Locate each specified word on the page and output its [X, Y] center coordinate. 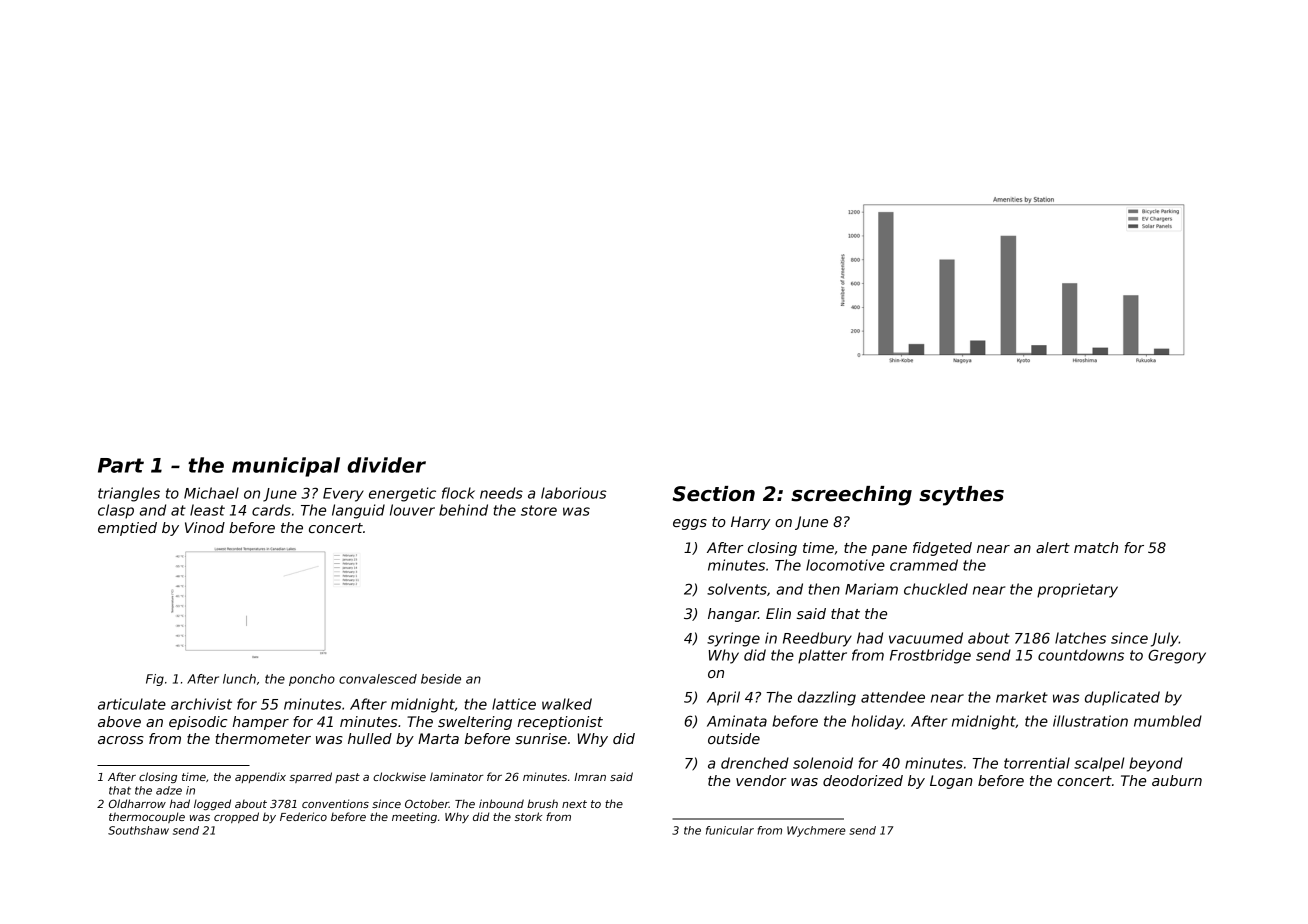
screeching [851, 496]
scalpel [1099, 764]
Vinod [205, 527]
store [539, 510]
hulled [370, 738]
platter [822, 656]
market [1022, 697]
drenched [755, 763]
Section [713, 494]
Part [121, 465]
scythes [961, 496]
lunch [239, 679]
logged [212, 804]
